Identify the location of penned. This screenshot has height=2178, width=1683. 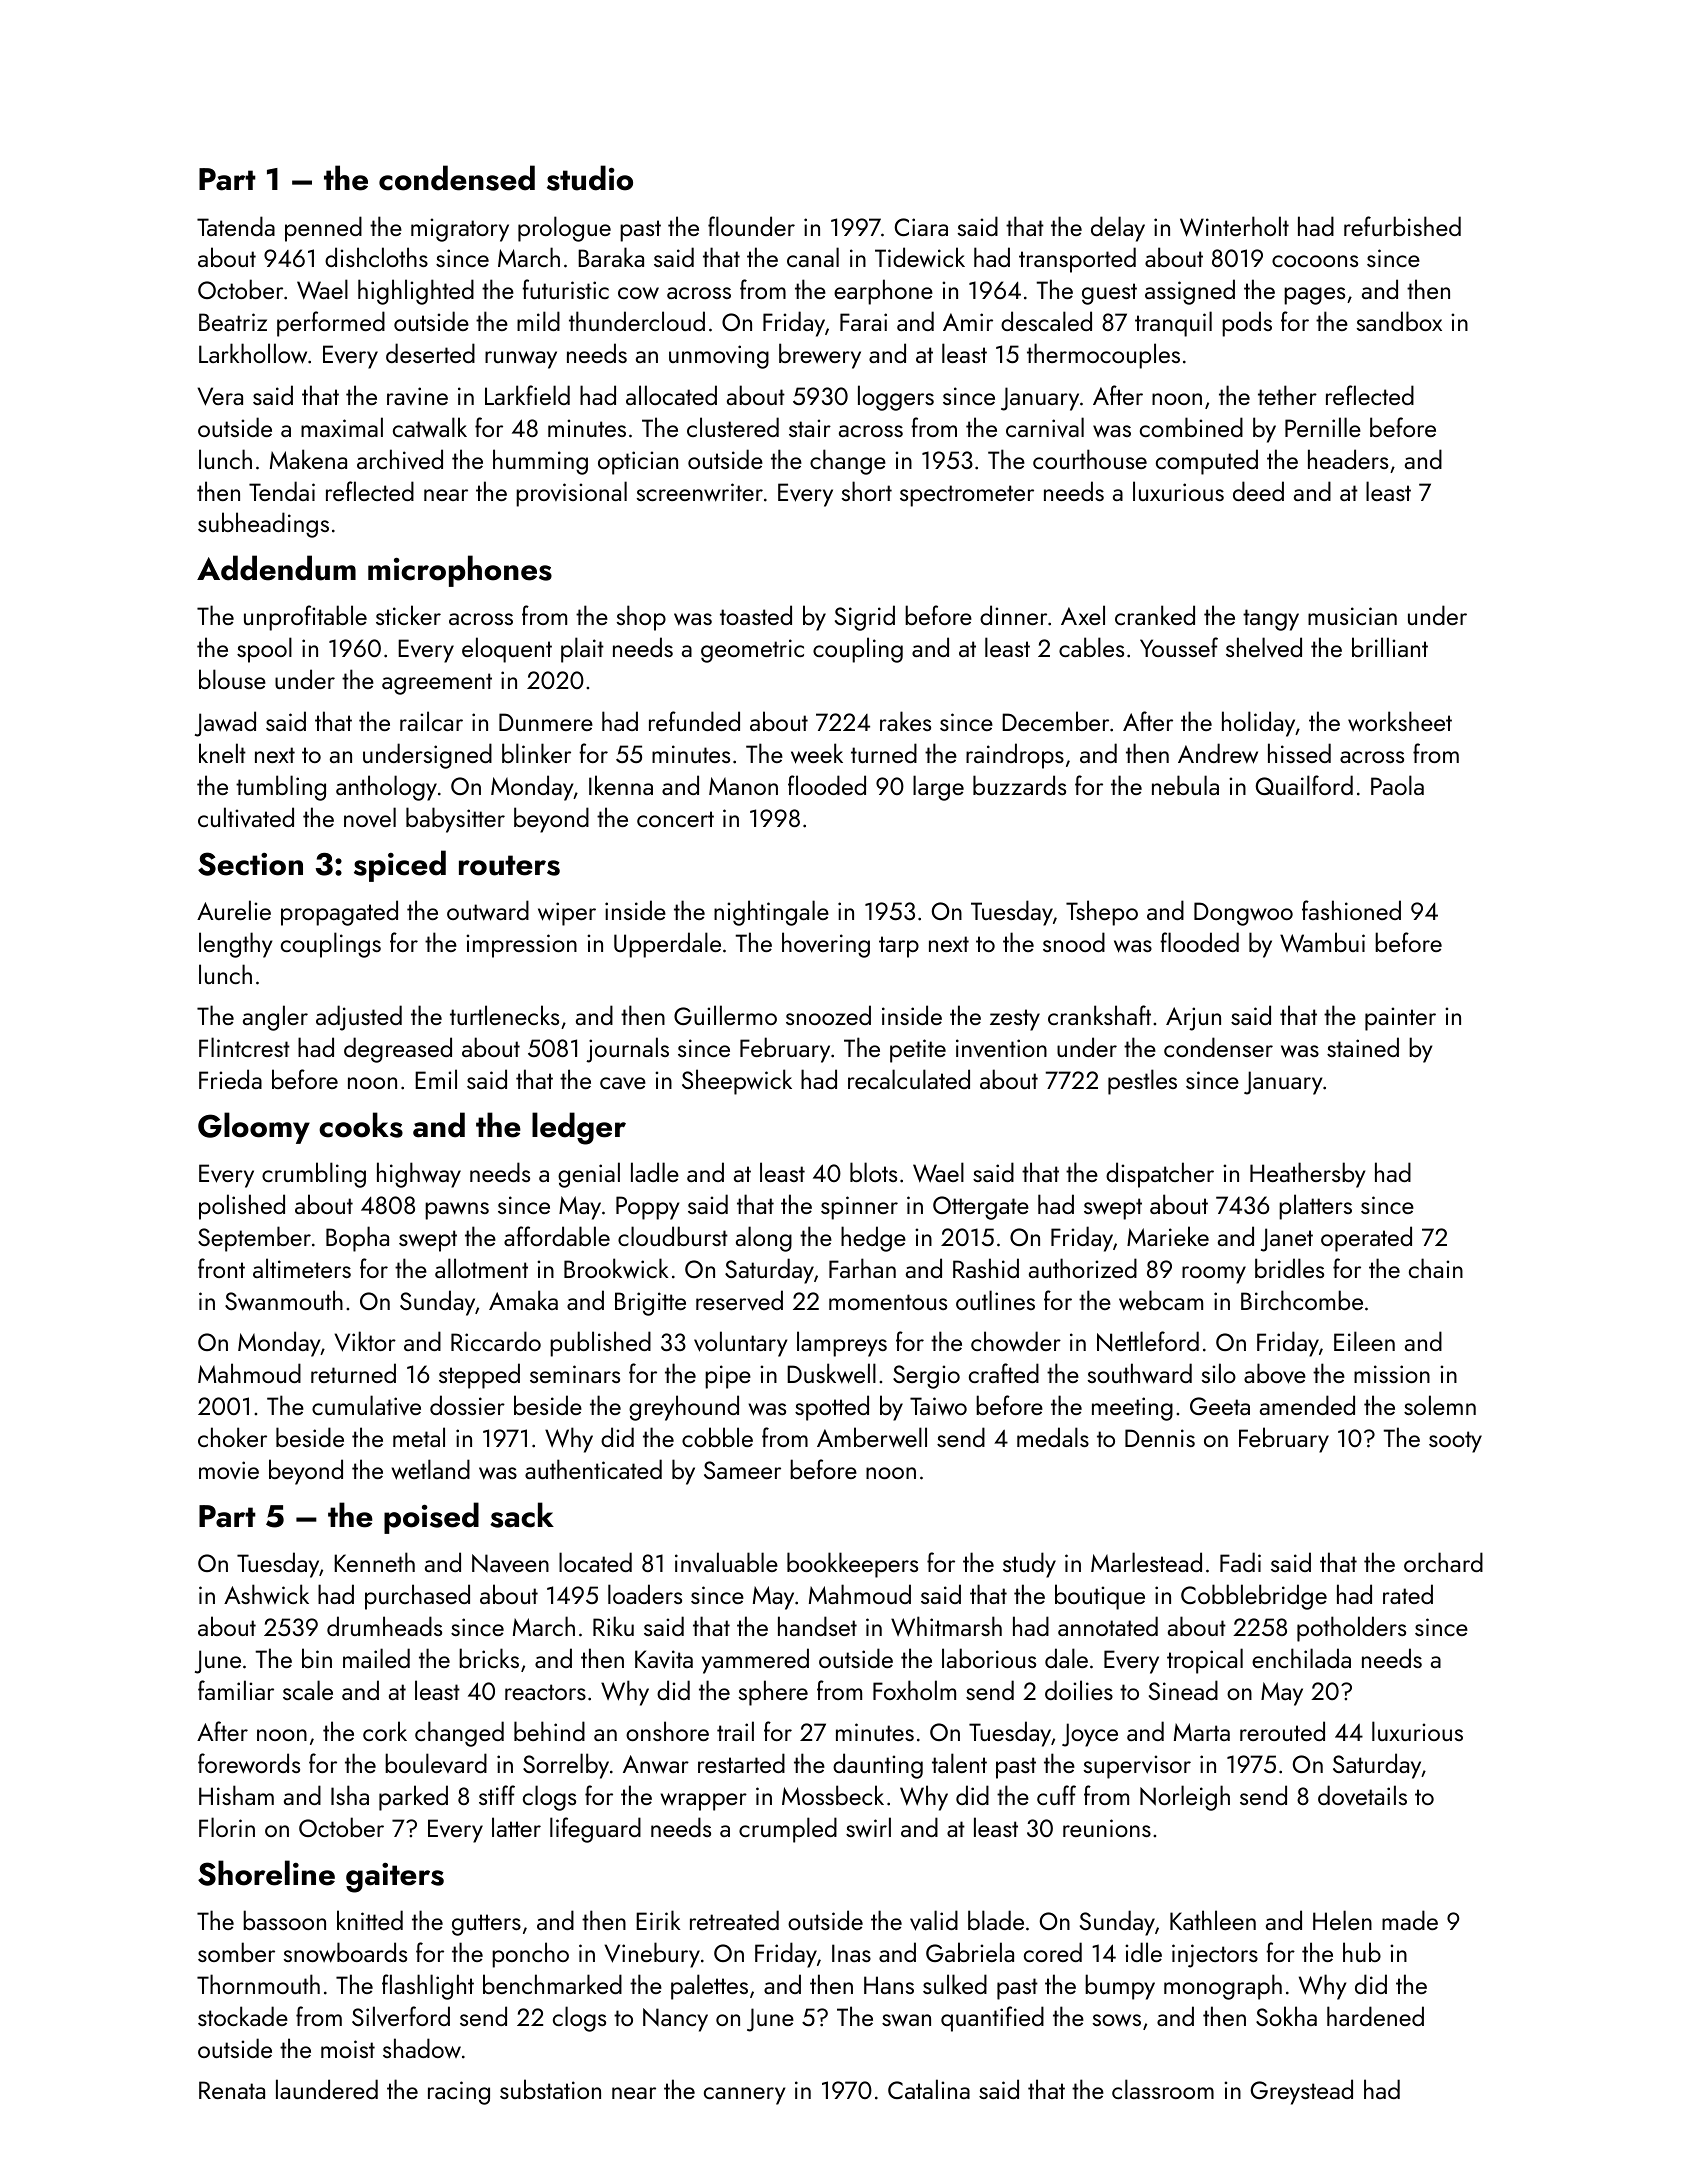
(323, 229).
